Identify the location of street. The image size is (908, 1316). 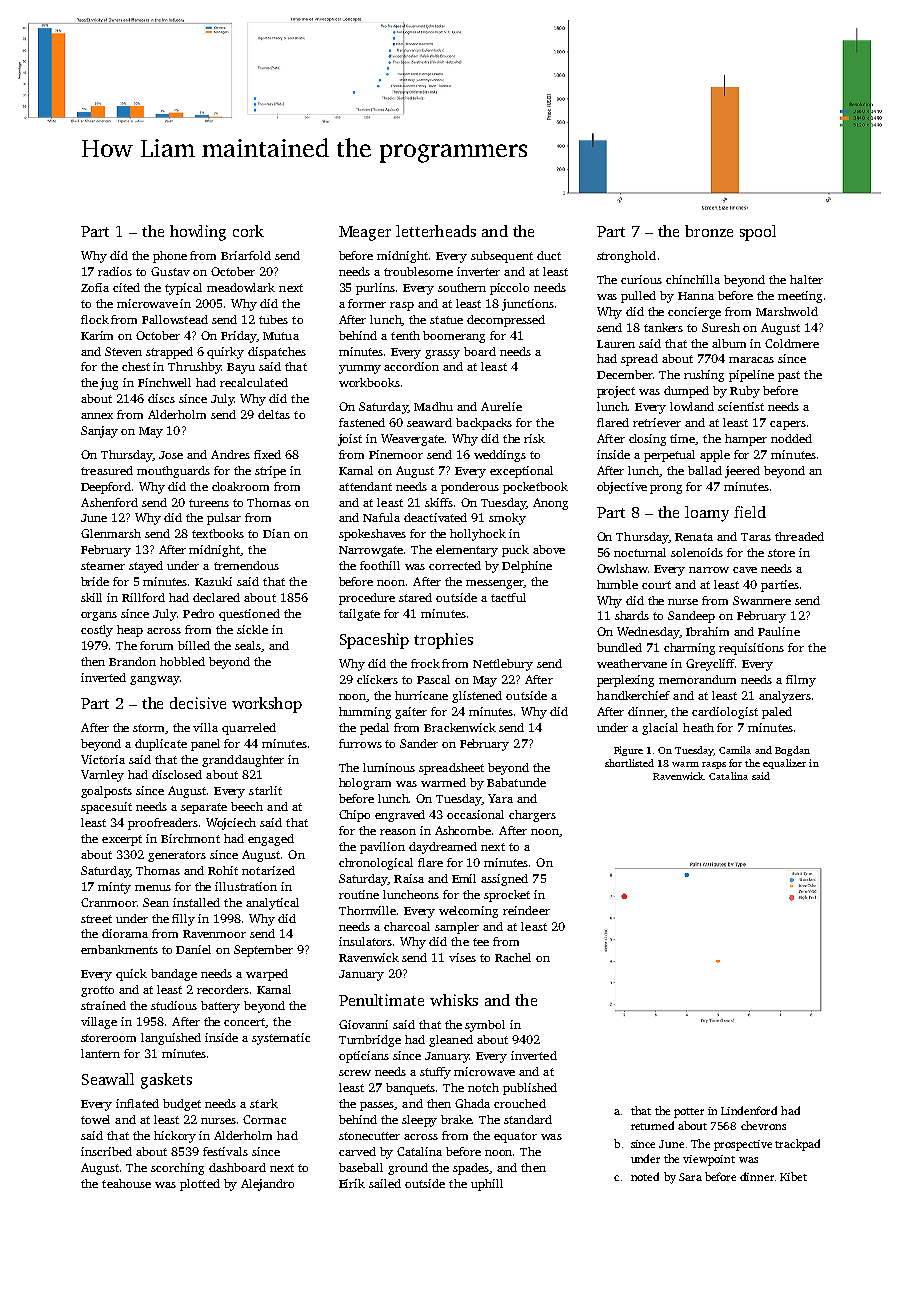
(96, 919).
